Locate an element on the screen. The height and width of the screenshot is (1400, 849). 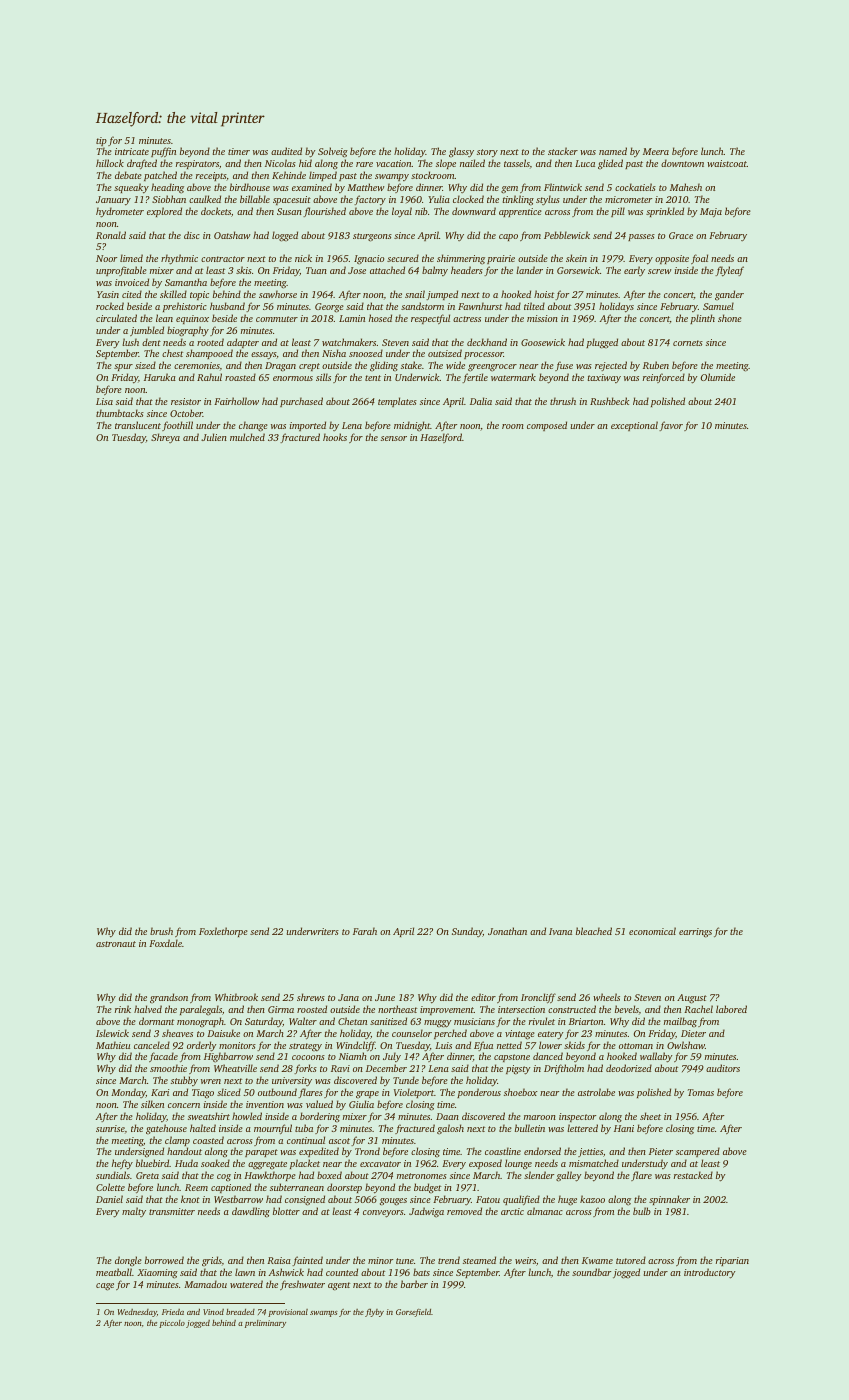
Jana is located at coordinates (348, 997).
